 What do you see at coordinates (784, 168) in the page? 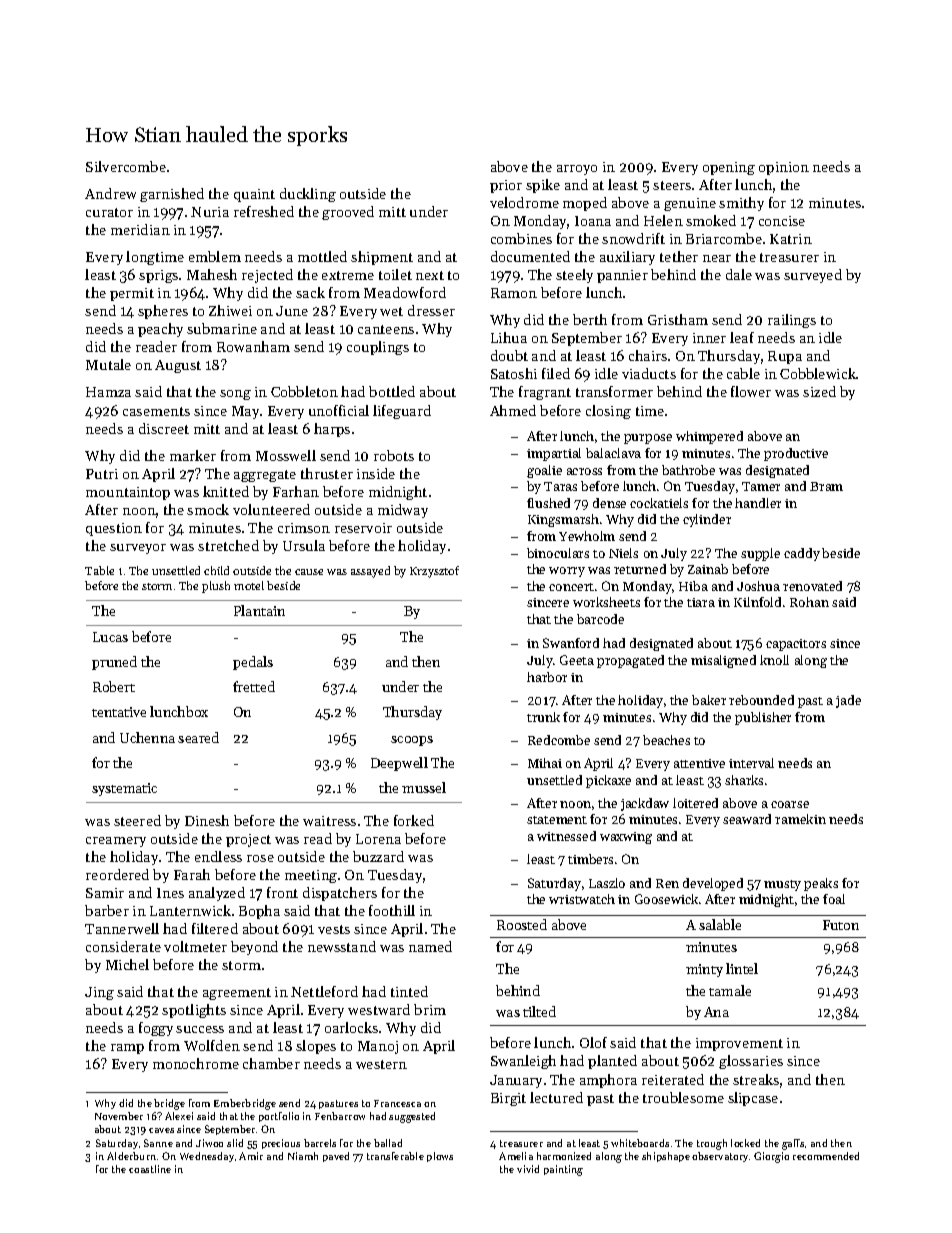
I see `opinion` at bounding box center [784, 168].
